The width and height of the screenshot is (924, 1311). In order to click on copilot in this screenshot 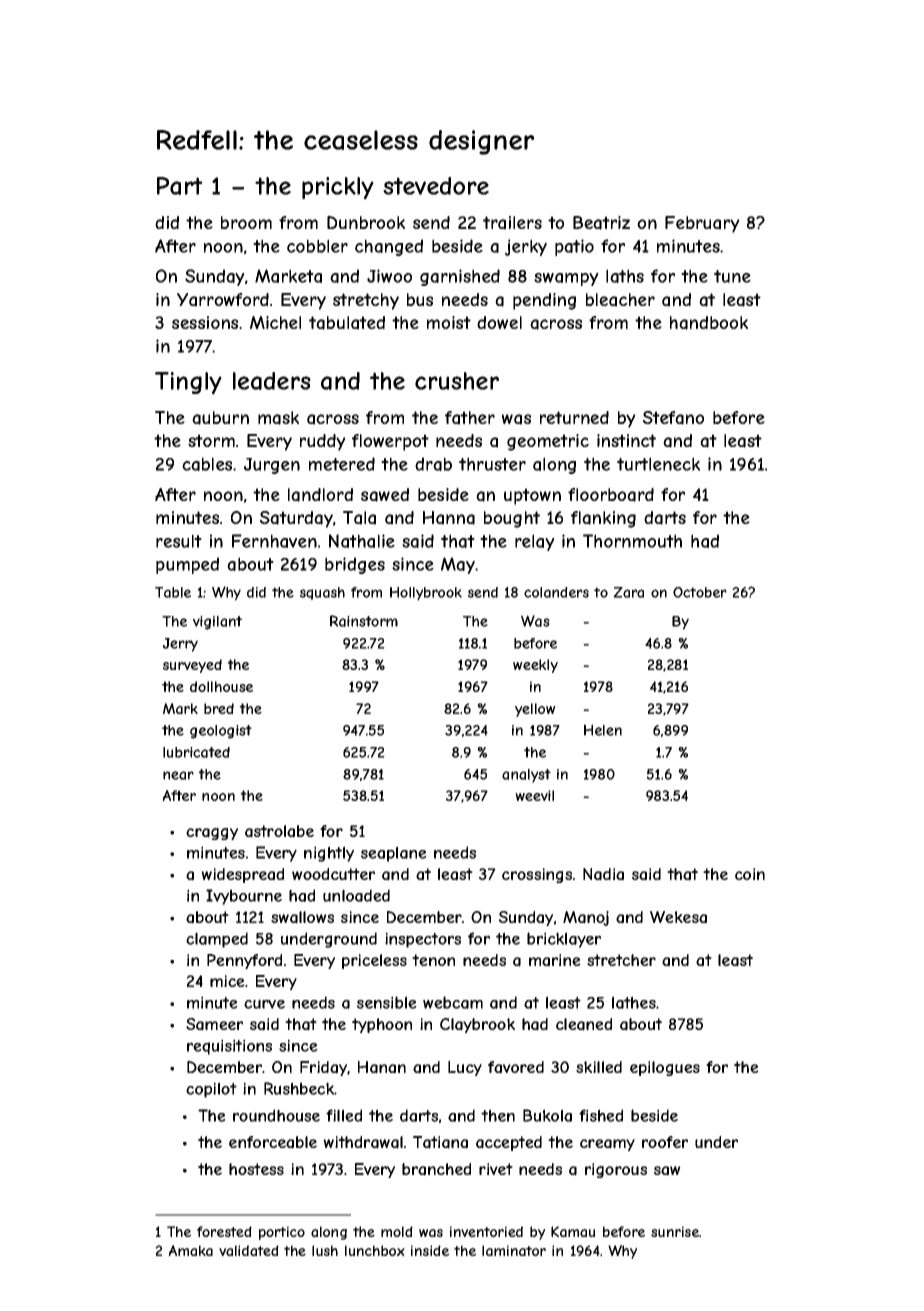, I will do `click(211, 1090)`.
